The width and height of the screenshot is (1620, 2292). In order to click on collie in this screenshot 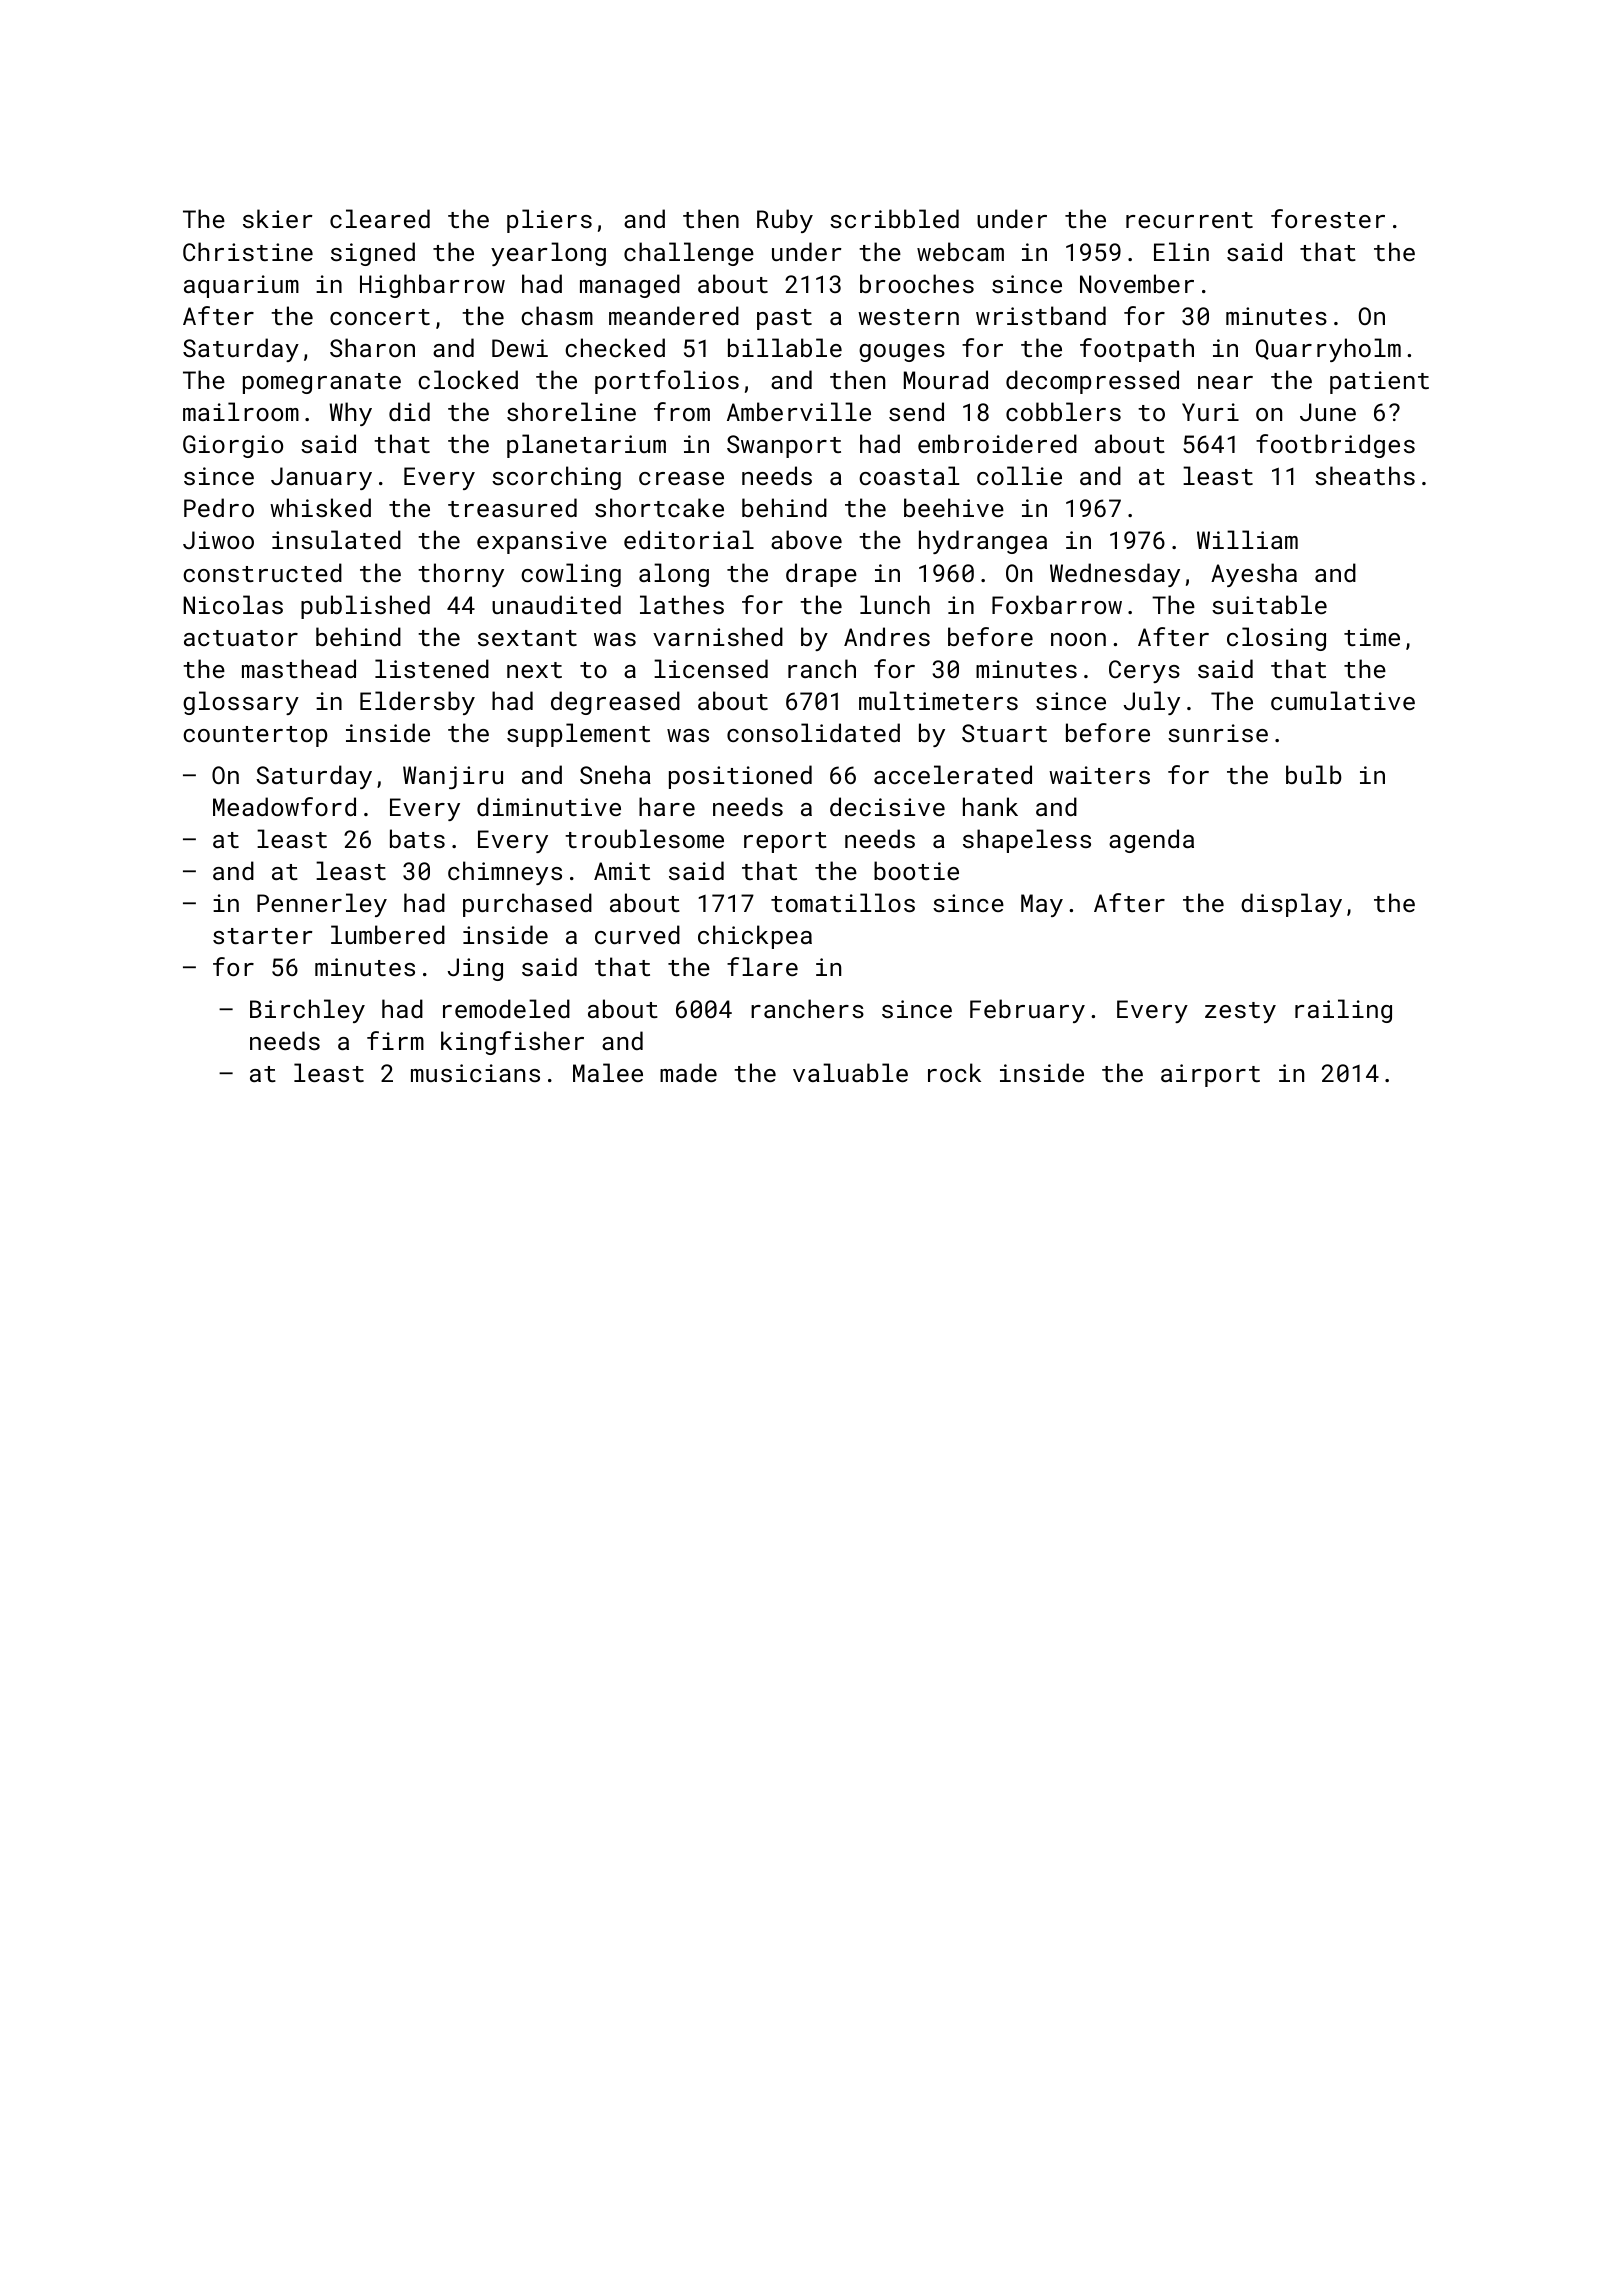, I will do `click(1019, 475)`.
